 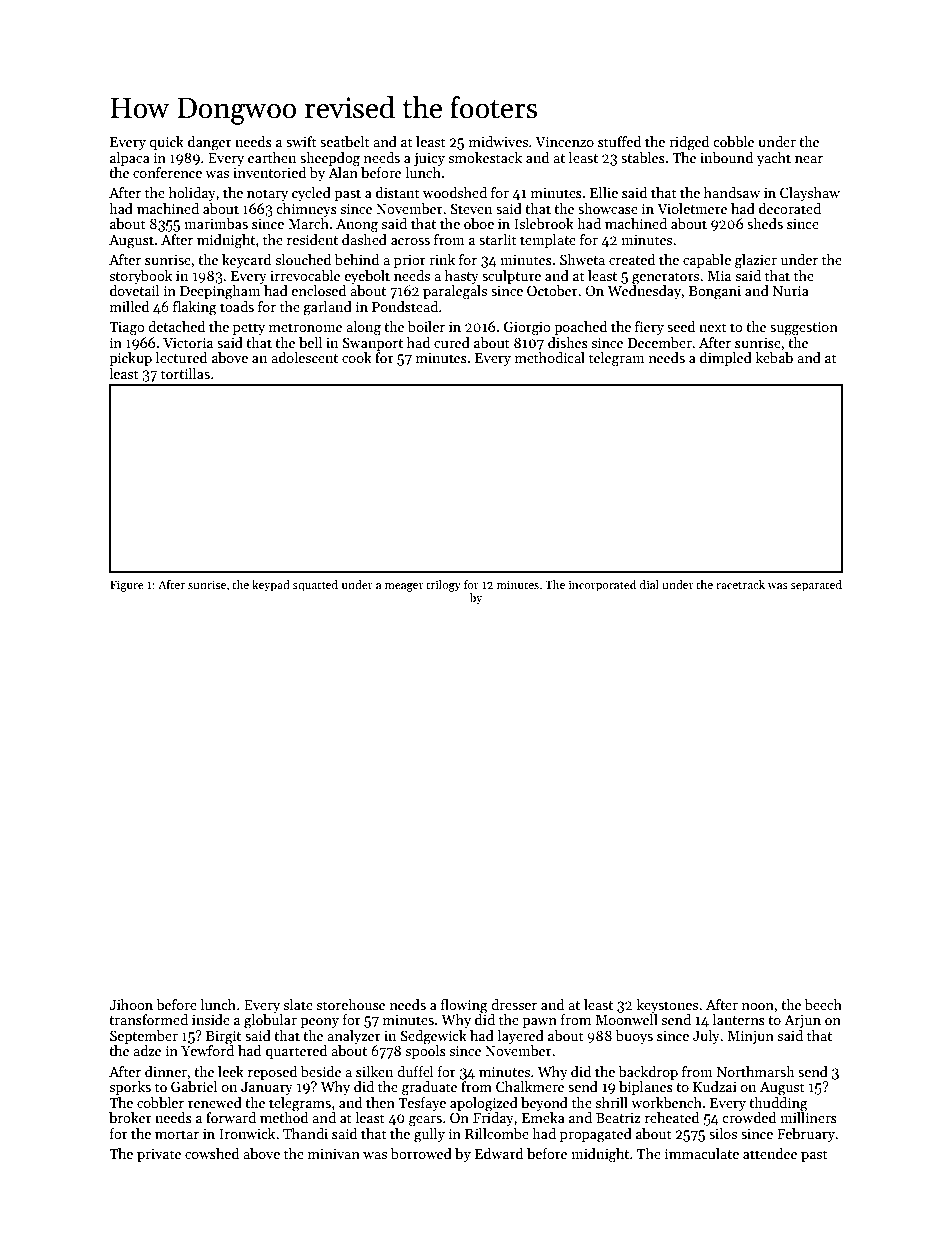 I want to click on midwives, so click(x=498, y=141).
